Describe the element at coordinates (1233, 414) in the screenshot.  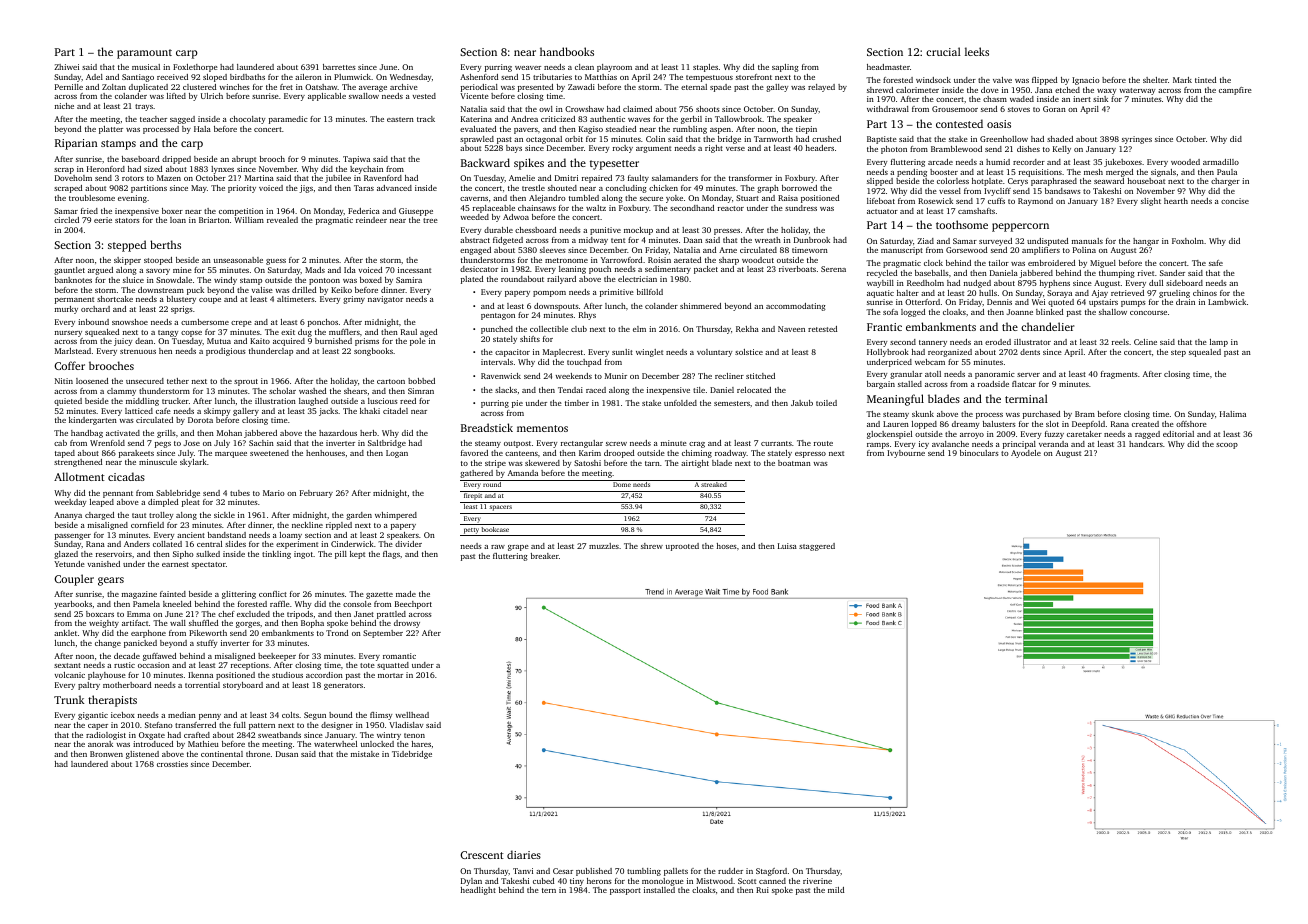
I see `Halima` at that location.
